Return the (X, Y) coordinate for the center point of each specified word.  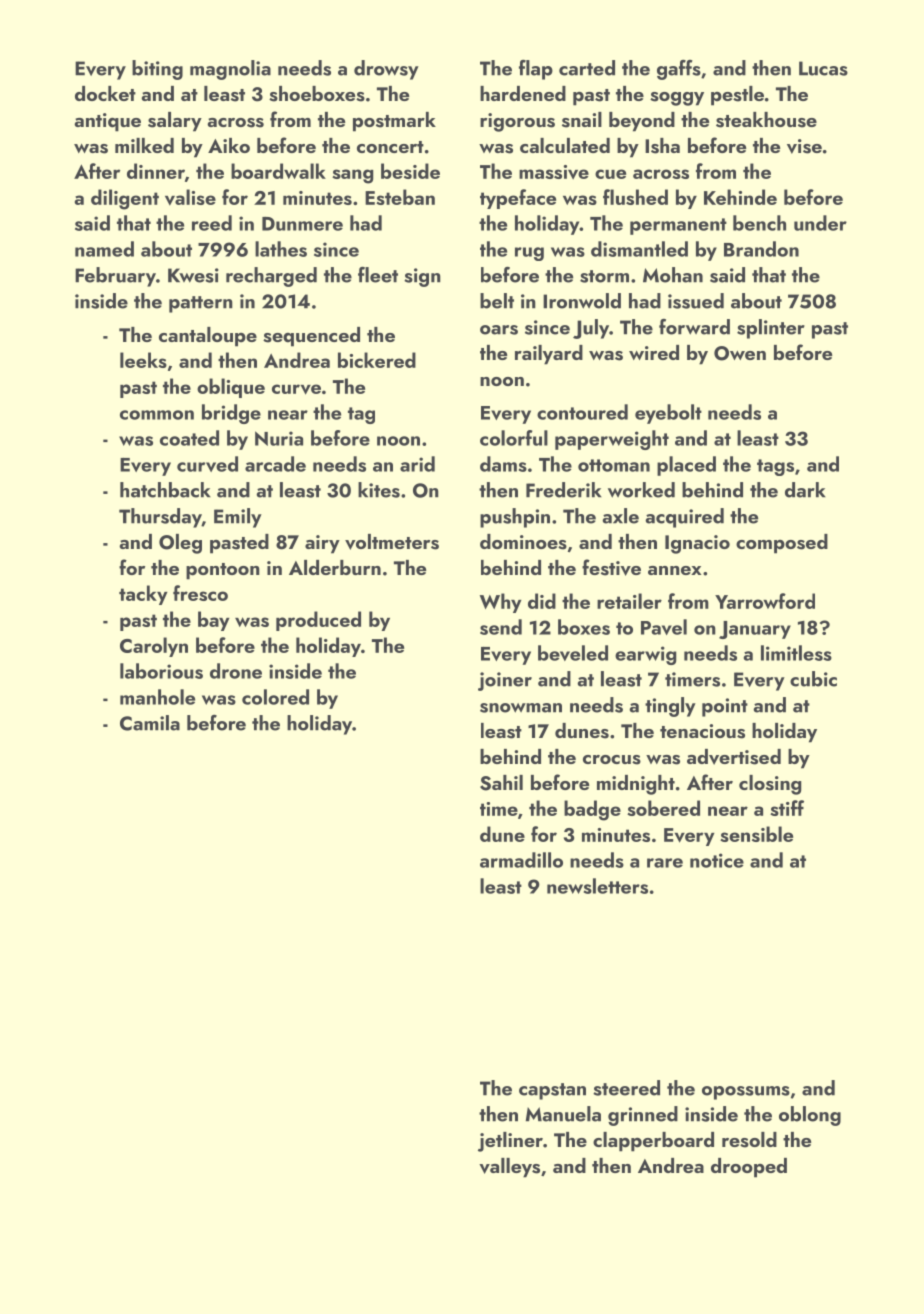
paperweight (612, 440)
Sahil (501, 783)
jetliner (510, 1142)
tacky (143, 595)
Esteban (400, 197)
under (820, 223)
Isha (662, 146)
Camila (150, 723)
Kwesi (193, 275)
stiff (787, 808)
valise (190, 197)
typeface (518, 199)
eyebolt (668, 414)
